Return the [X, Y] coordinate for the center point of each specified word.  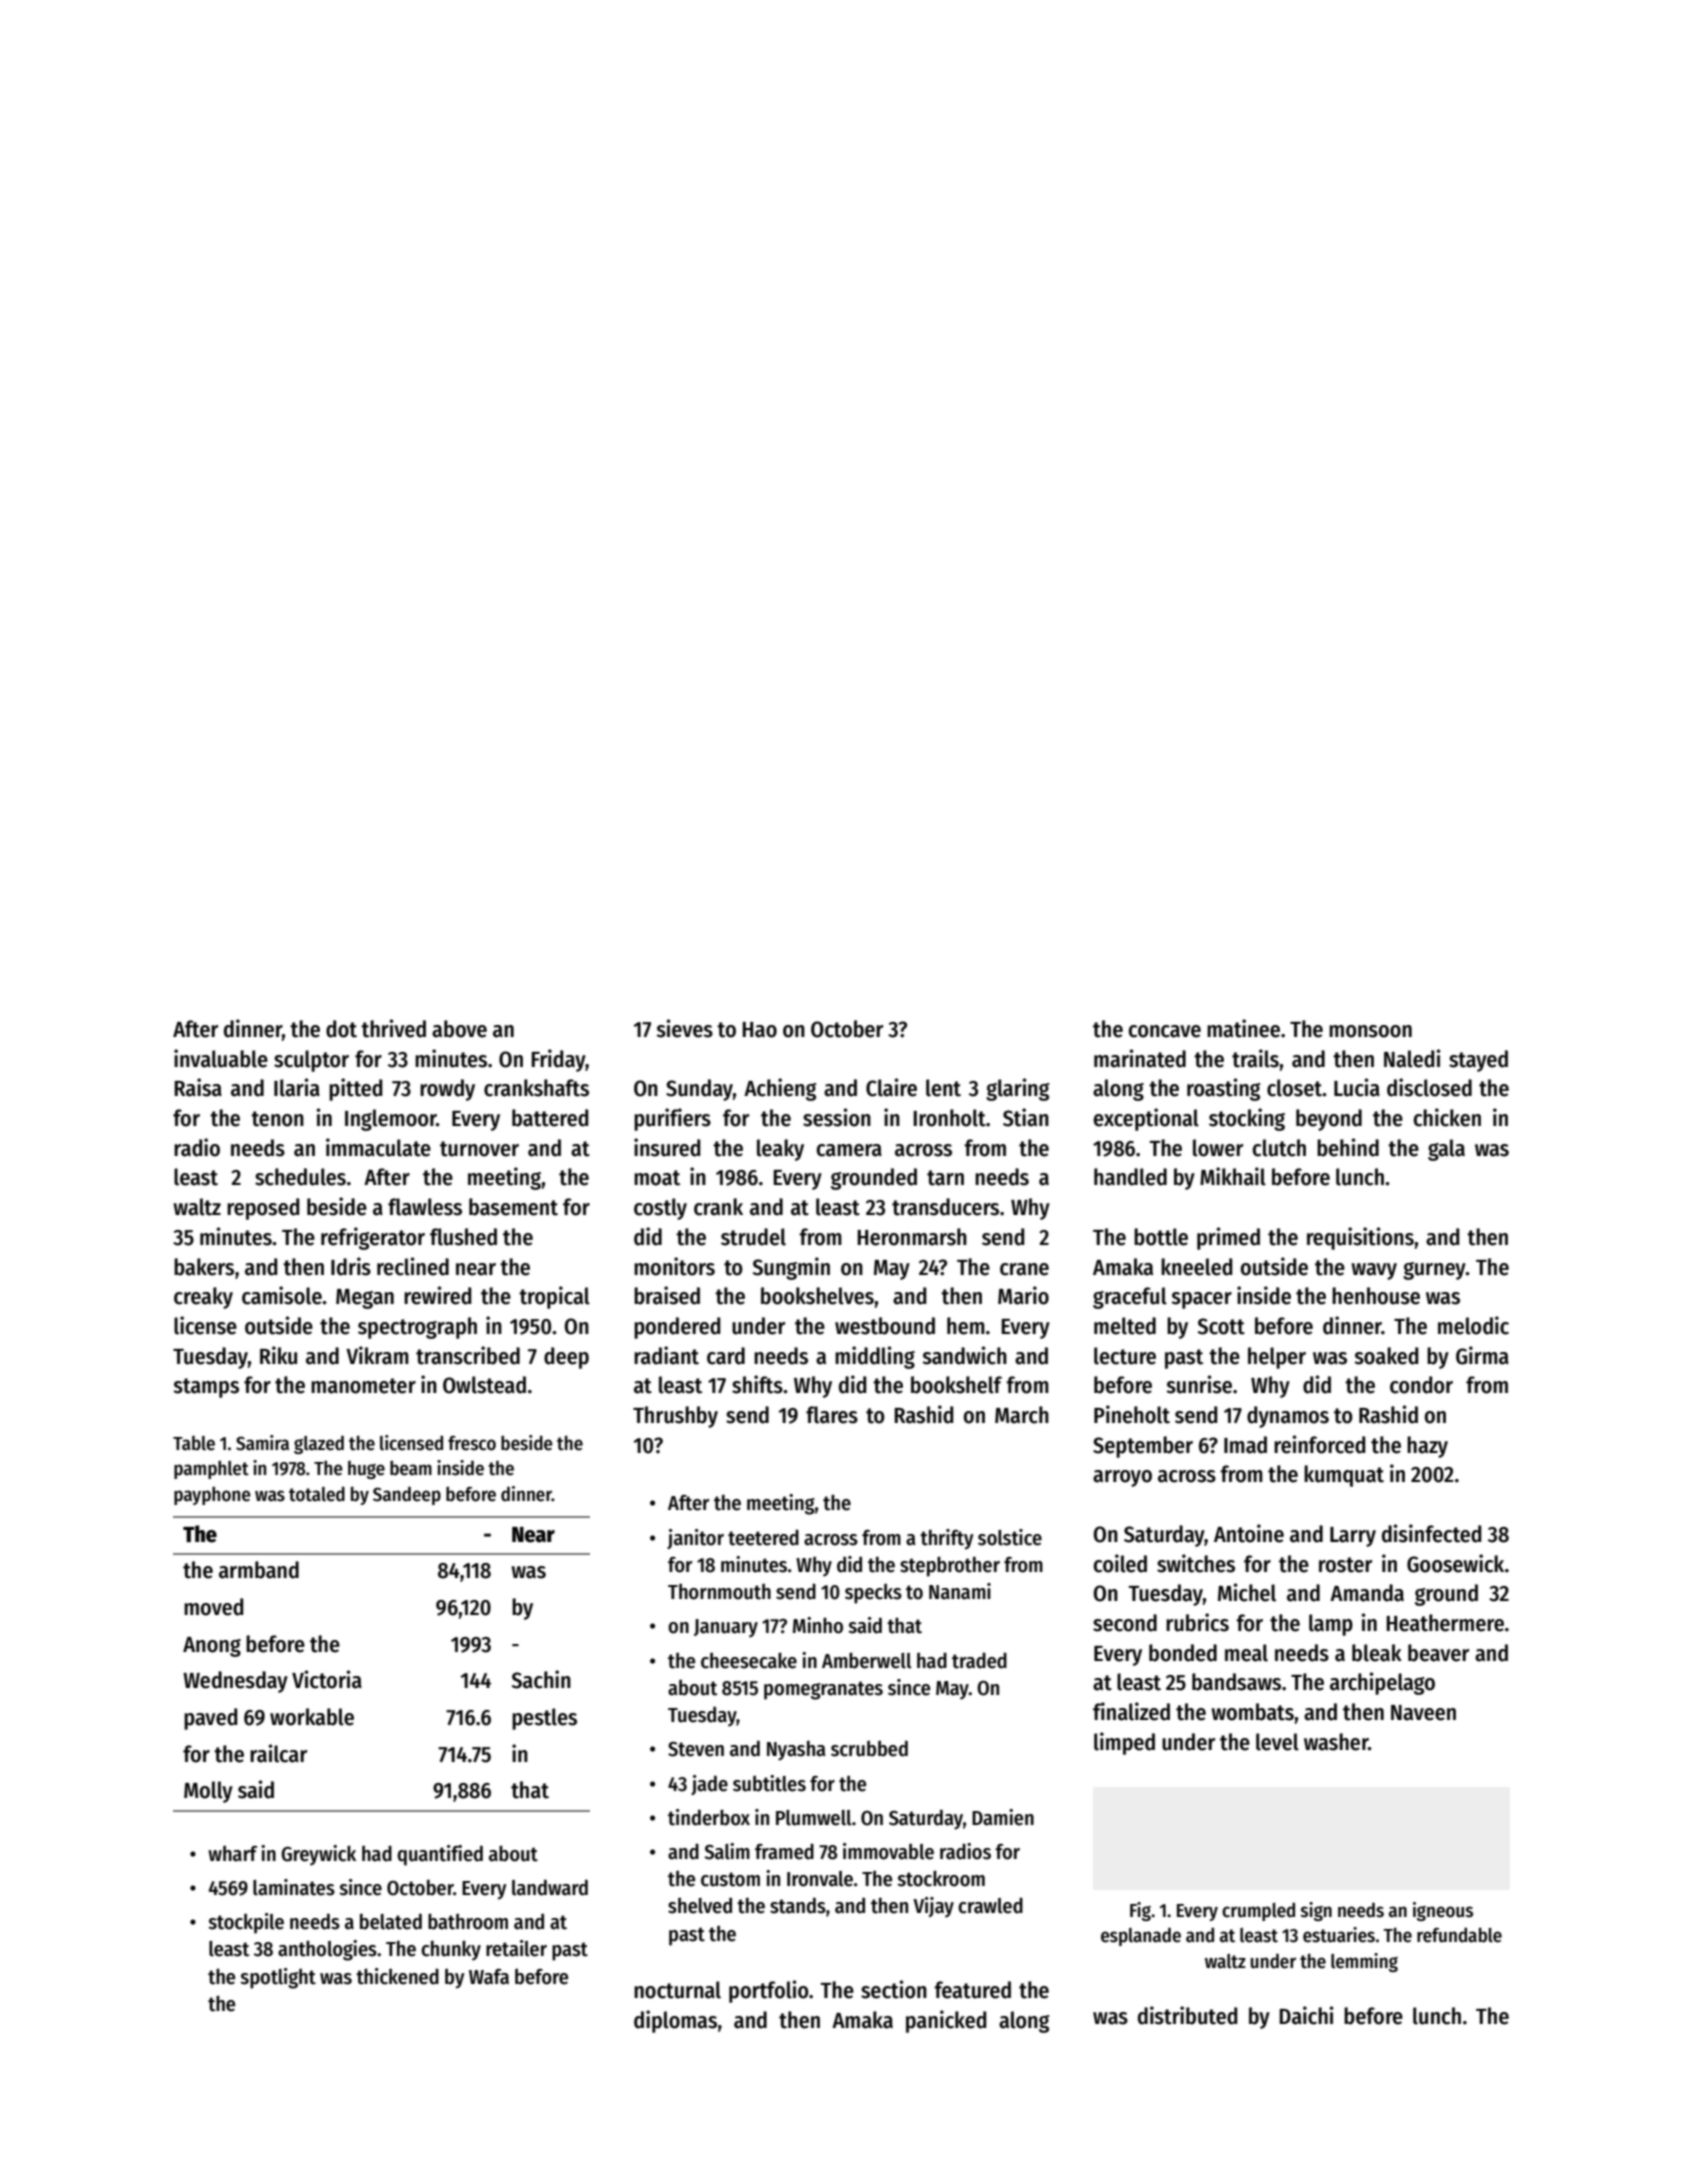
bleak [1377, 1653]
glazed [319, 1445]
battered [550, 1118]
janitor [695, 1539]
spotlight [278, 1978]
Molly [208, 1792]
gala [1446, 1150]
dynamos [1288, 1417]
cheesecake [749, 1660]
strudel [753, 1237]
